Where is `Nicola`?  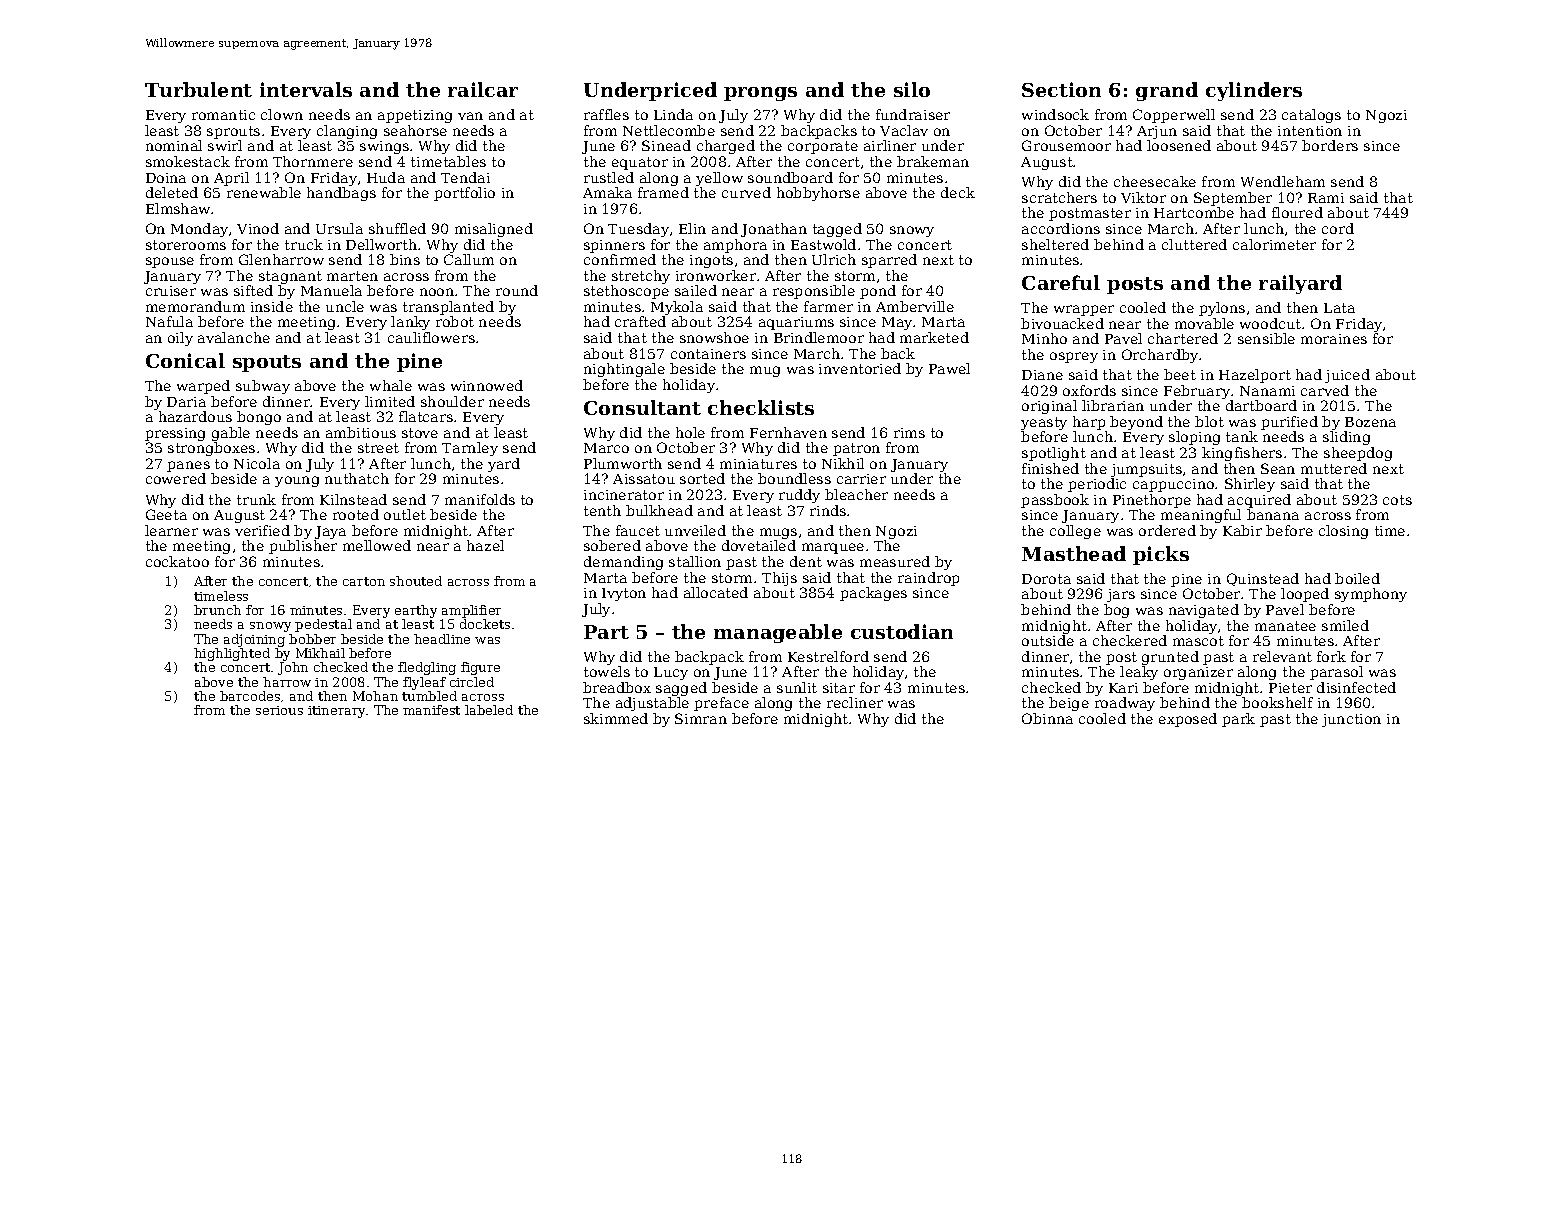 Nicola is located at coordinates (257, 463).
